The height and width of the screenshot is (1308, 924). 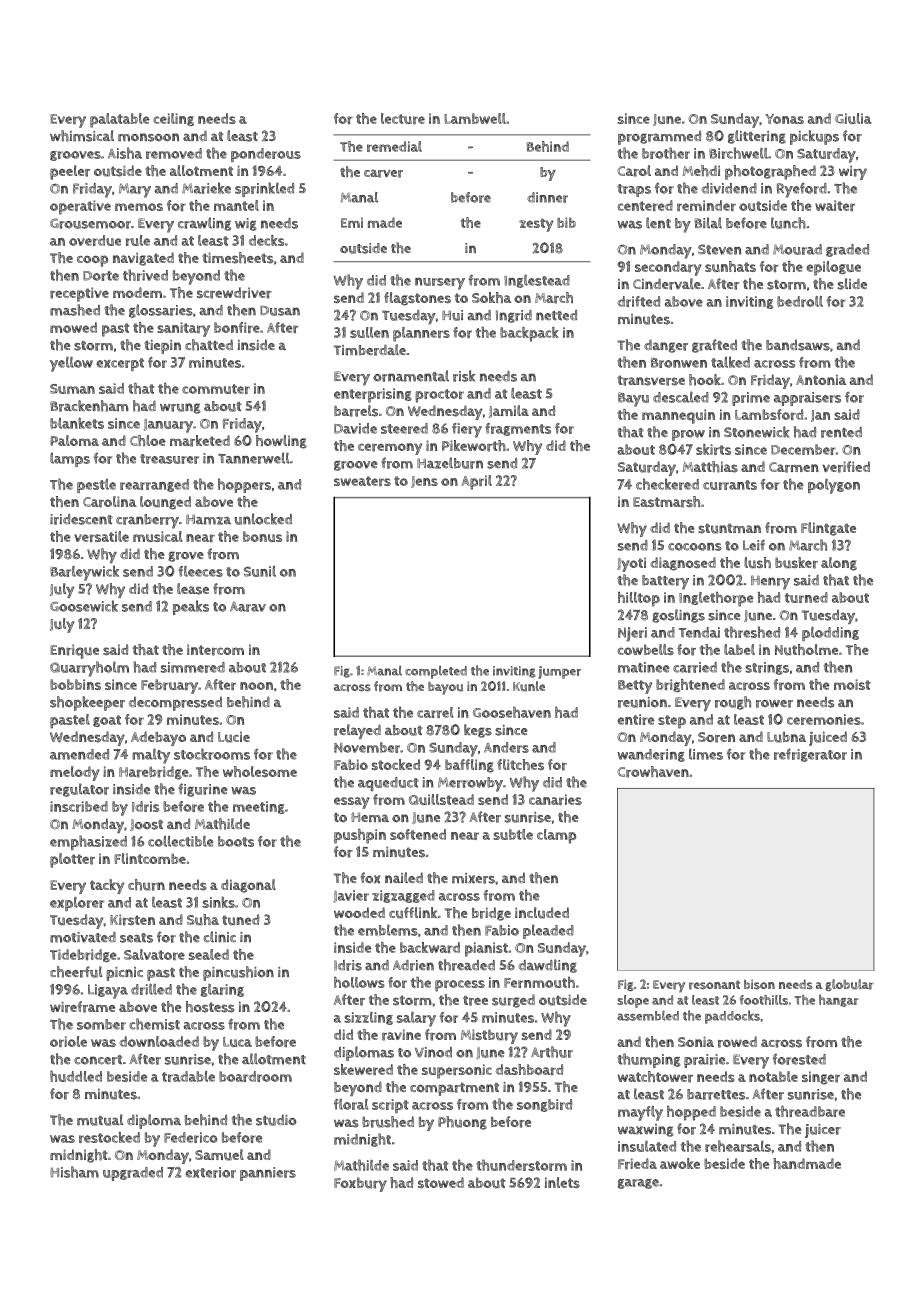 What do you see at coordinates (436, 672) in the screenshot?
I see `completed` at bounding box center [436, 672].
